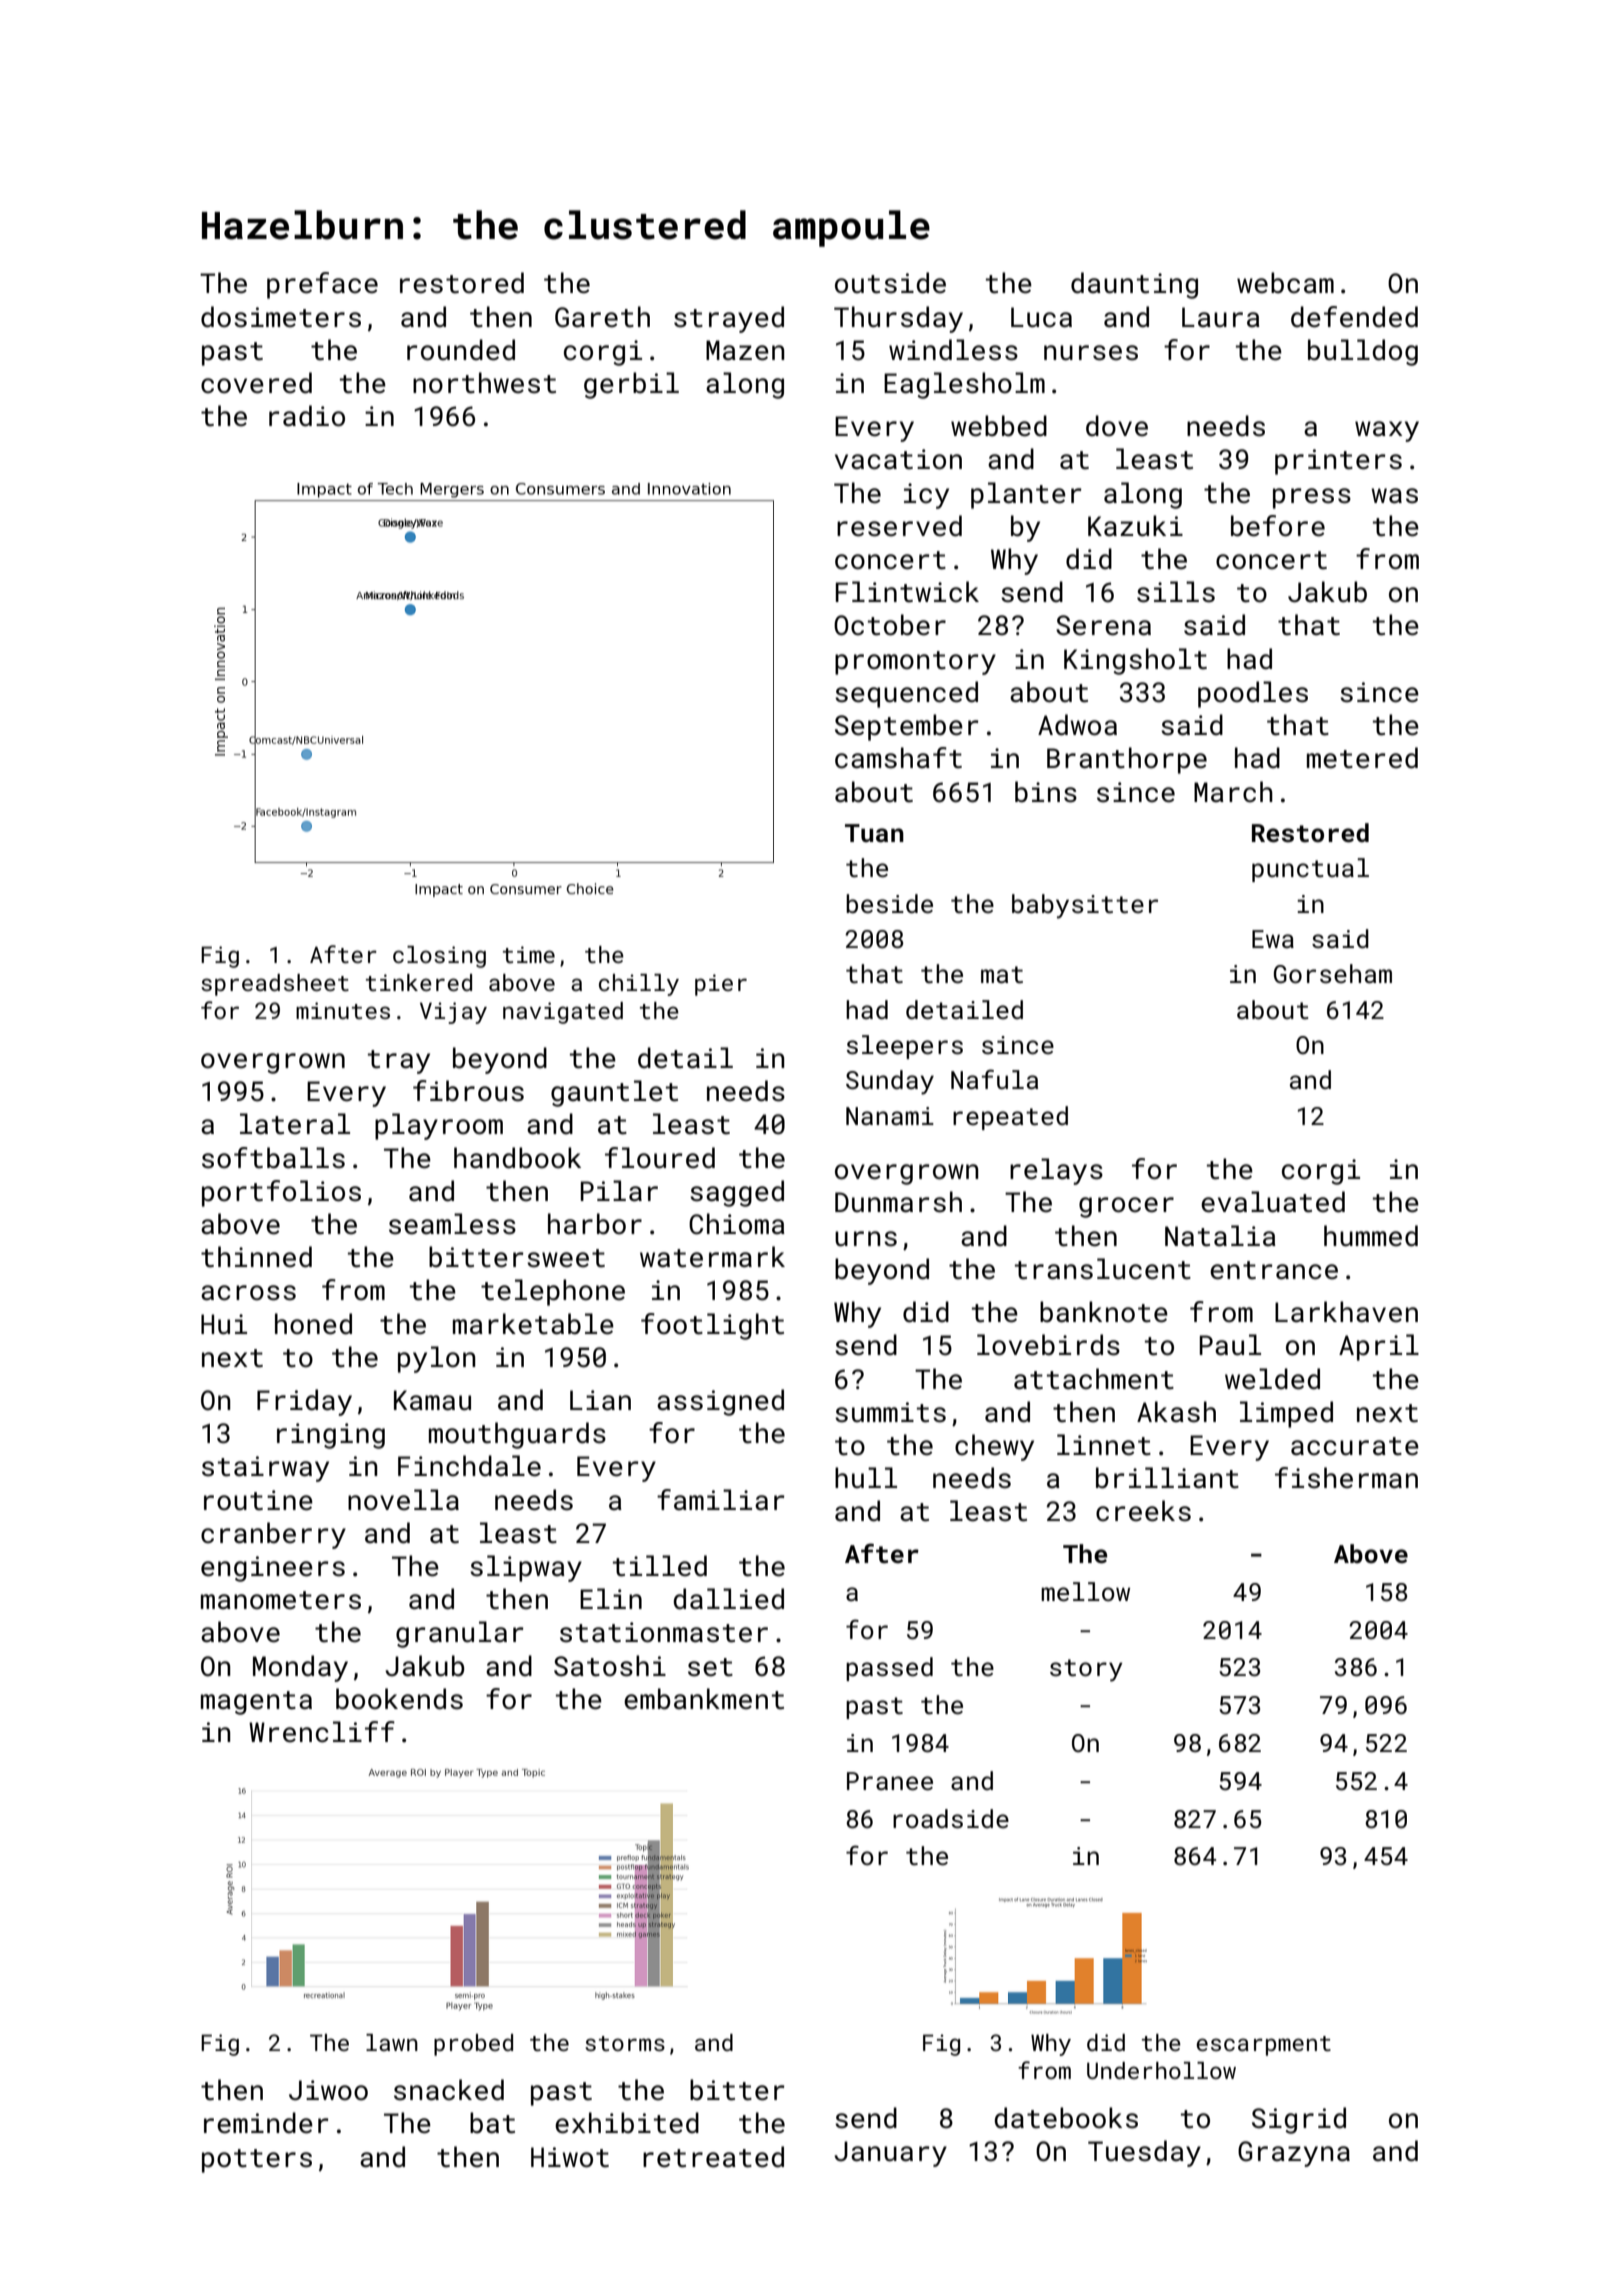  What do you see at coordinates (1285, 283) in the document?
I see `webcam` at bounding box center [1285, 283].
